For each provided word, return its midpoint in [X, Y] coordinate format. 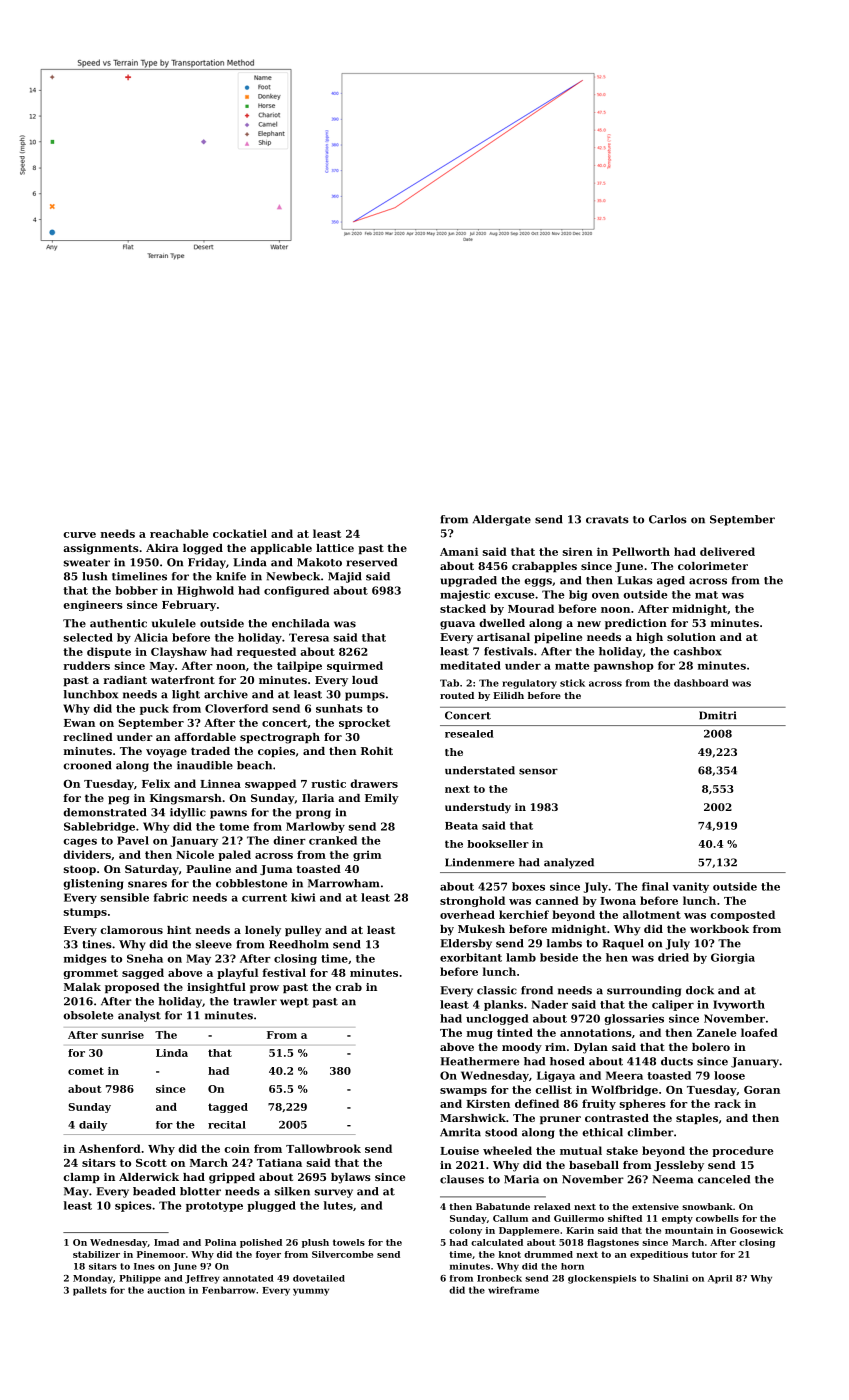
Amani [459, 551]
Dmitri [718, 715]
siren [578, 551]
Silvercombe [342, 1254]
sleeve [213, 944]
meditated [470, 665]
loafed [759, 1032]
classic [497, 990]
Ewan [79, 723]
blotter [200, 1191]
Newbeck [293, 576]
